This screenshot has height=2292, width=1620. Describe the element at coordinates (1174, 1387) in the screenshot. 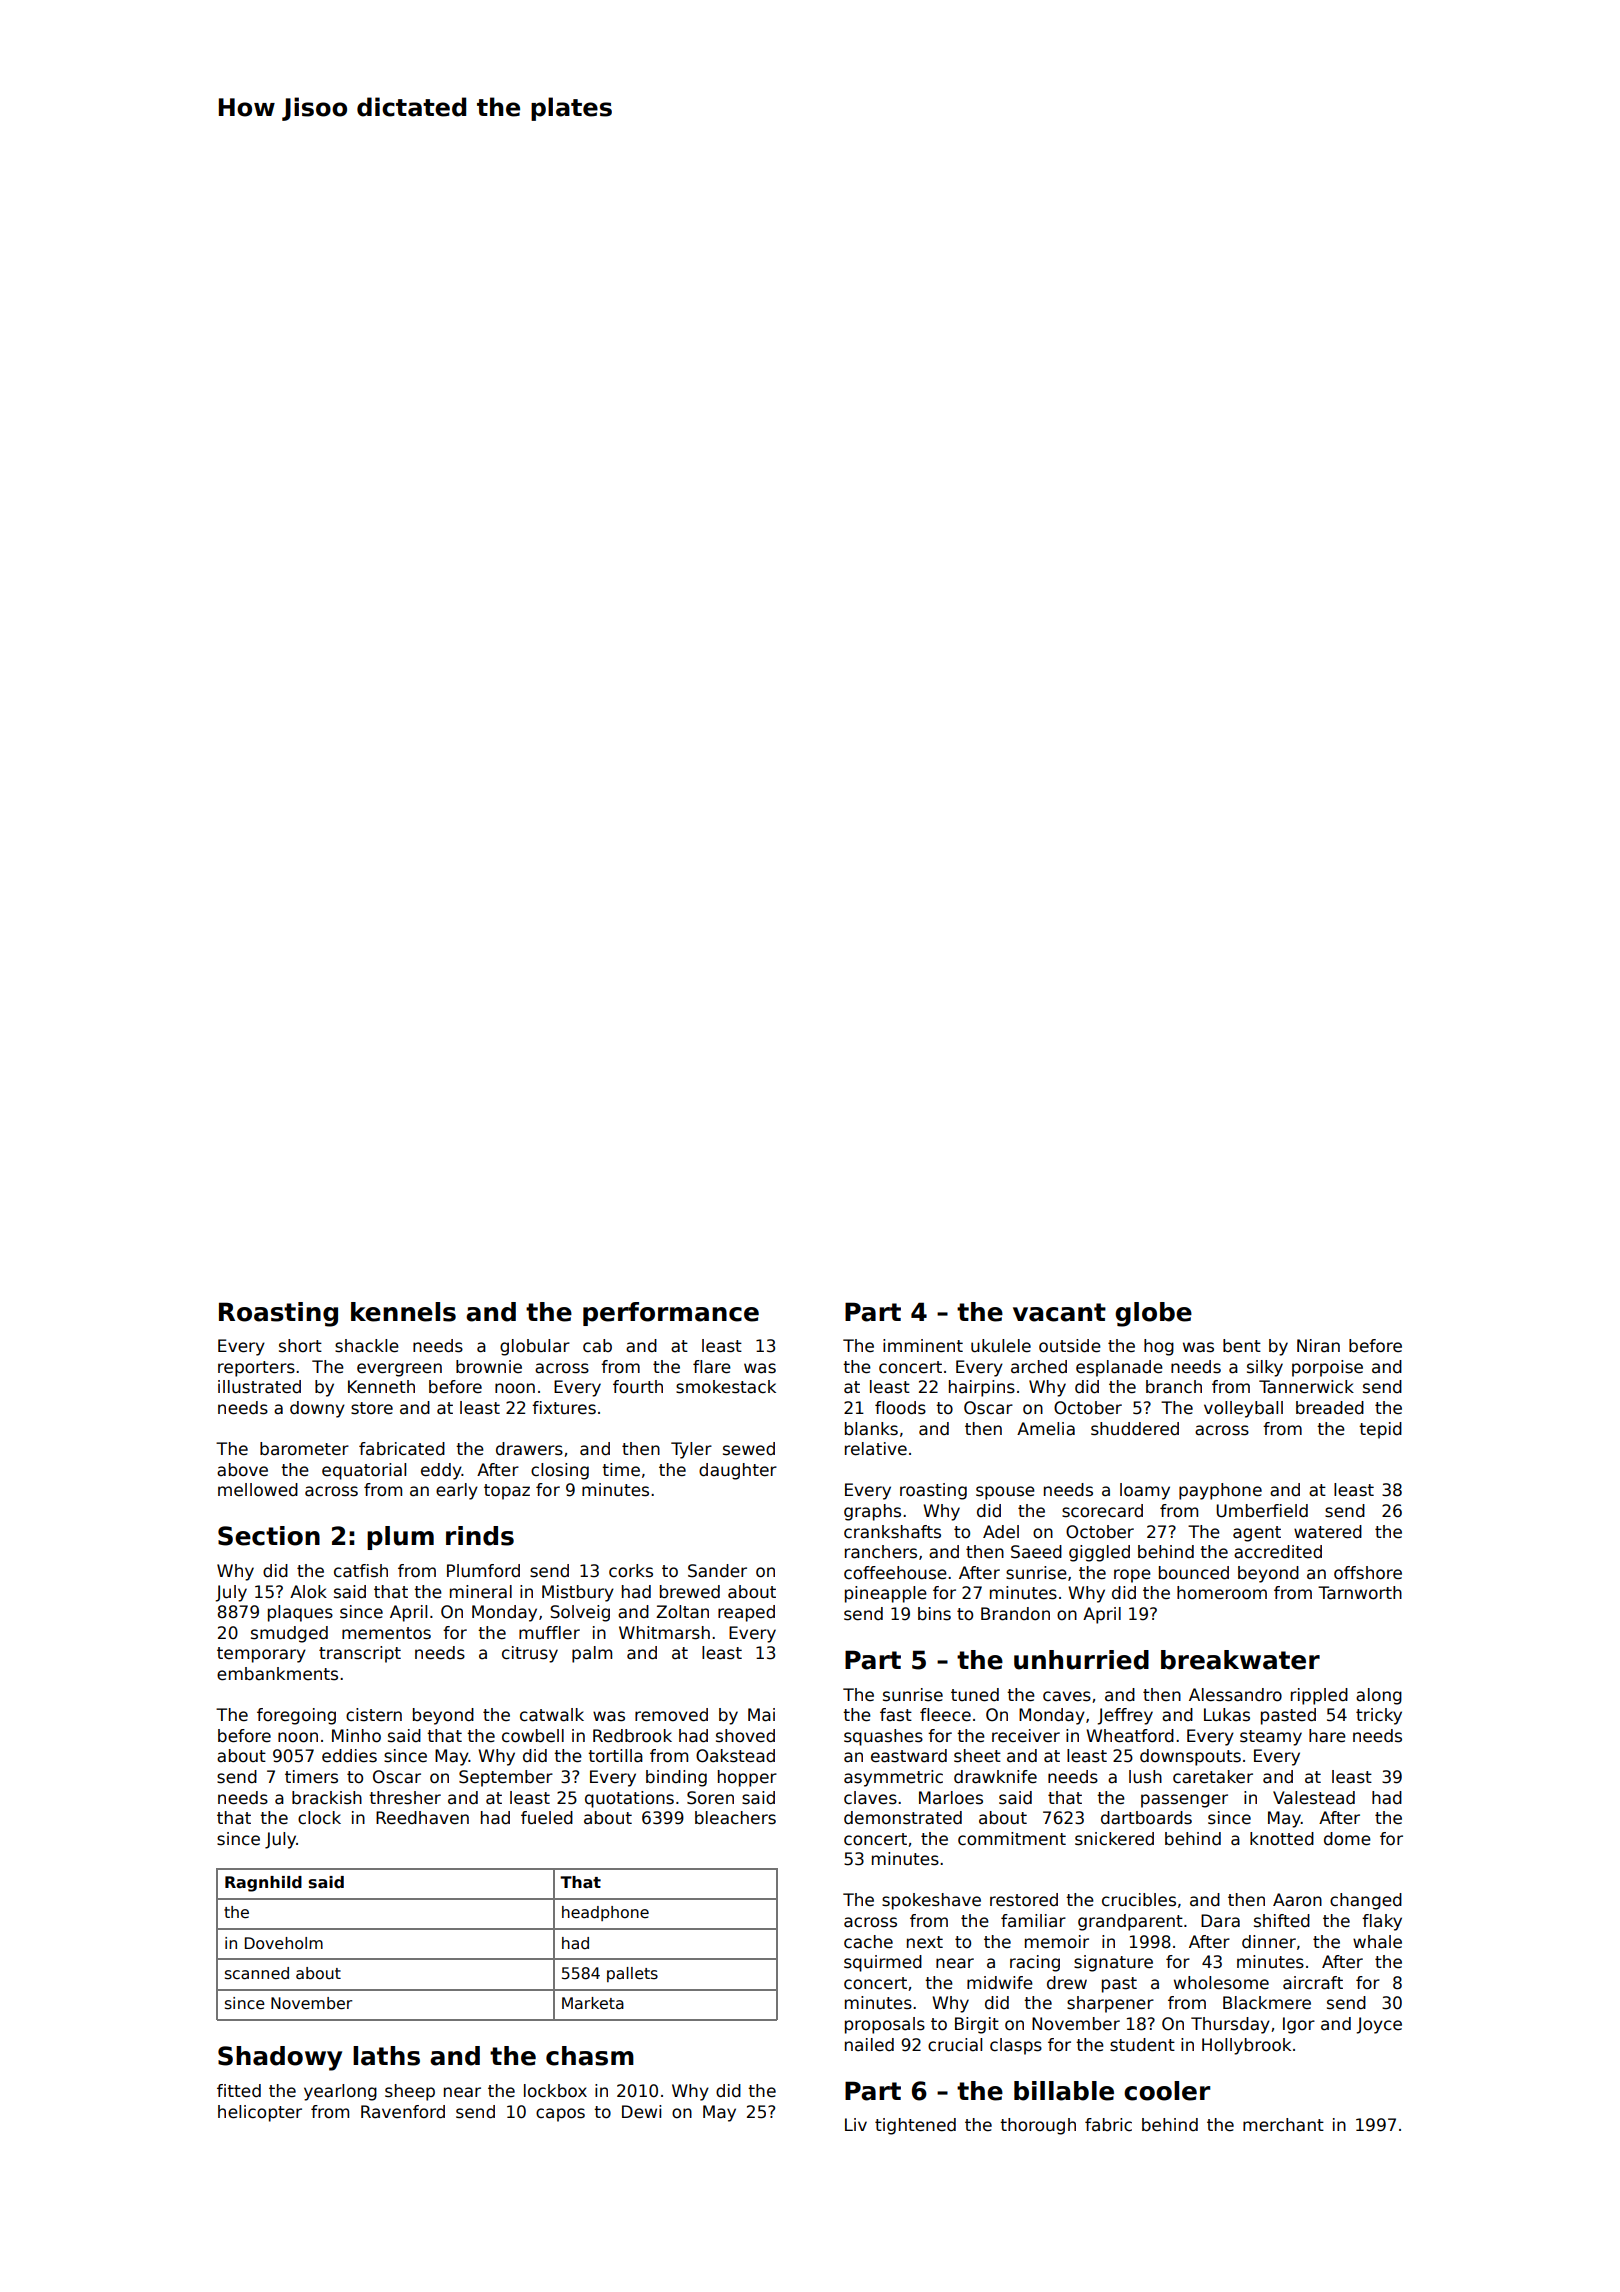

I see `branch` at that location.
